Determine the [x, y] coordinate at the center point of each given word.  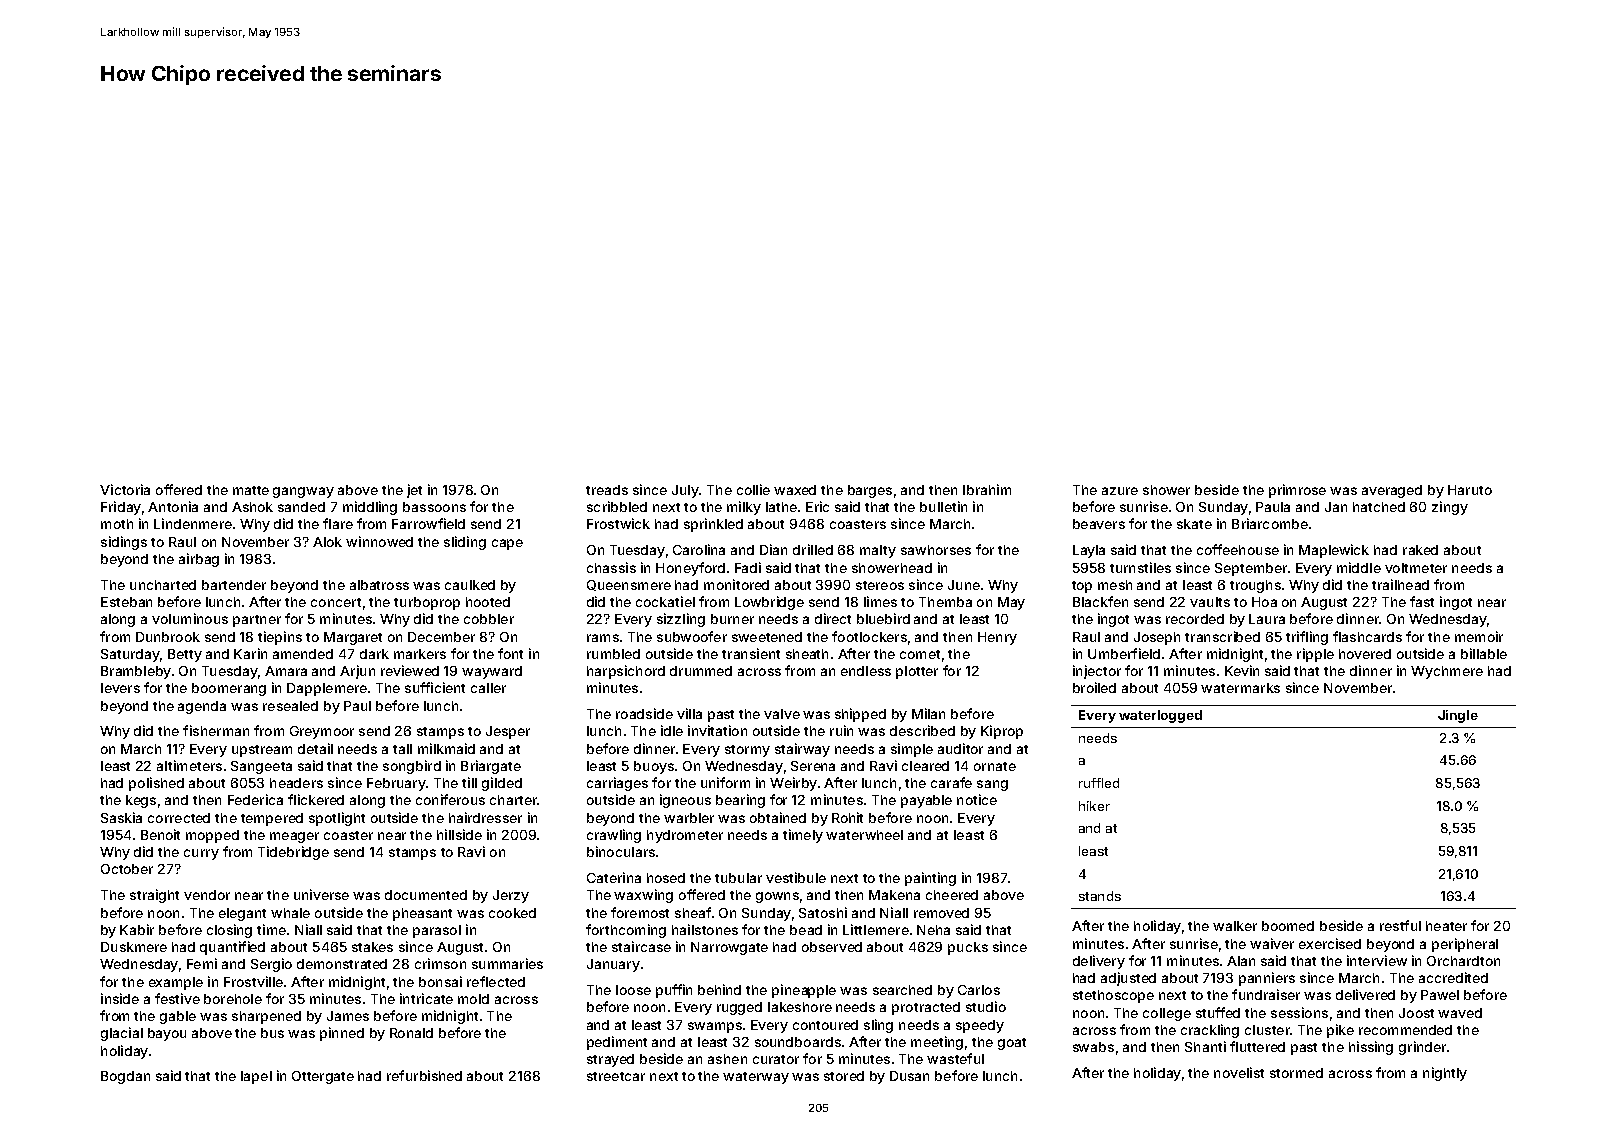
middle [1359, 567]
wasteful [955, 1058]
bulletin [943, 506]
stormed [1296, 1073]
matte [251, 490]
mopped [212, 836]
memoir [1479, 636]
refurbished [424, 1075]
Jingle [1458, 716]
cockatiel [665, 601]
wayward [492, 672]
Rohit [847, 817]
